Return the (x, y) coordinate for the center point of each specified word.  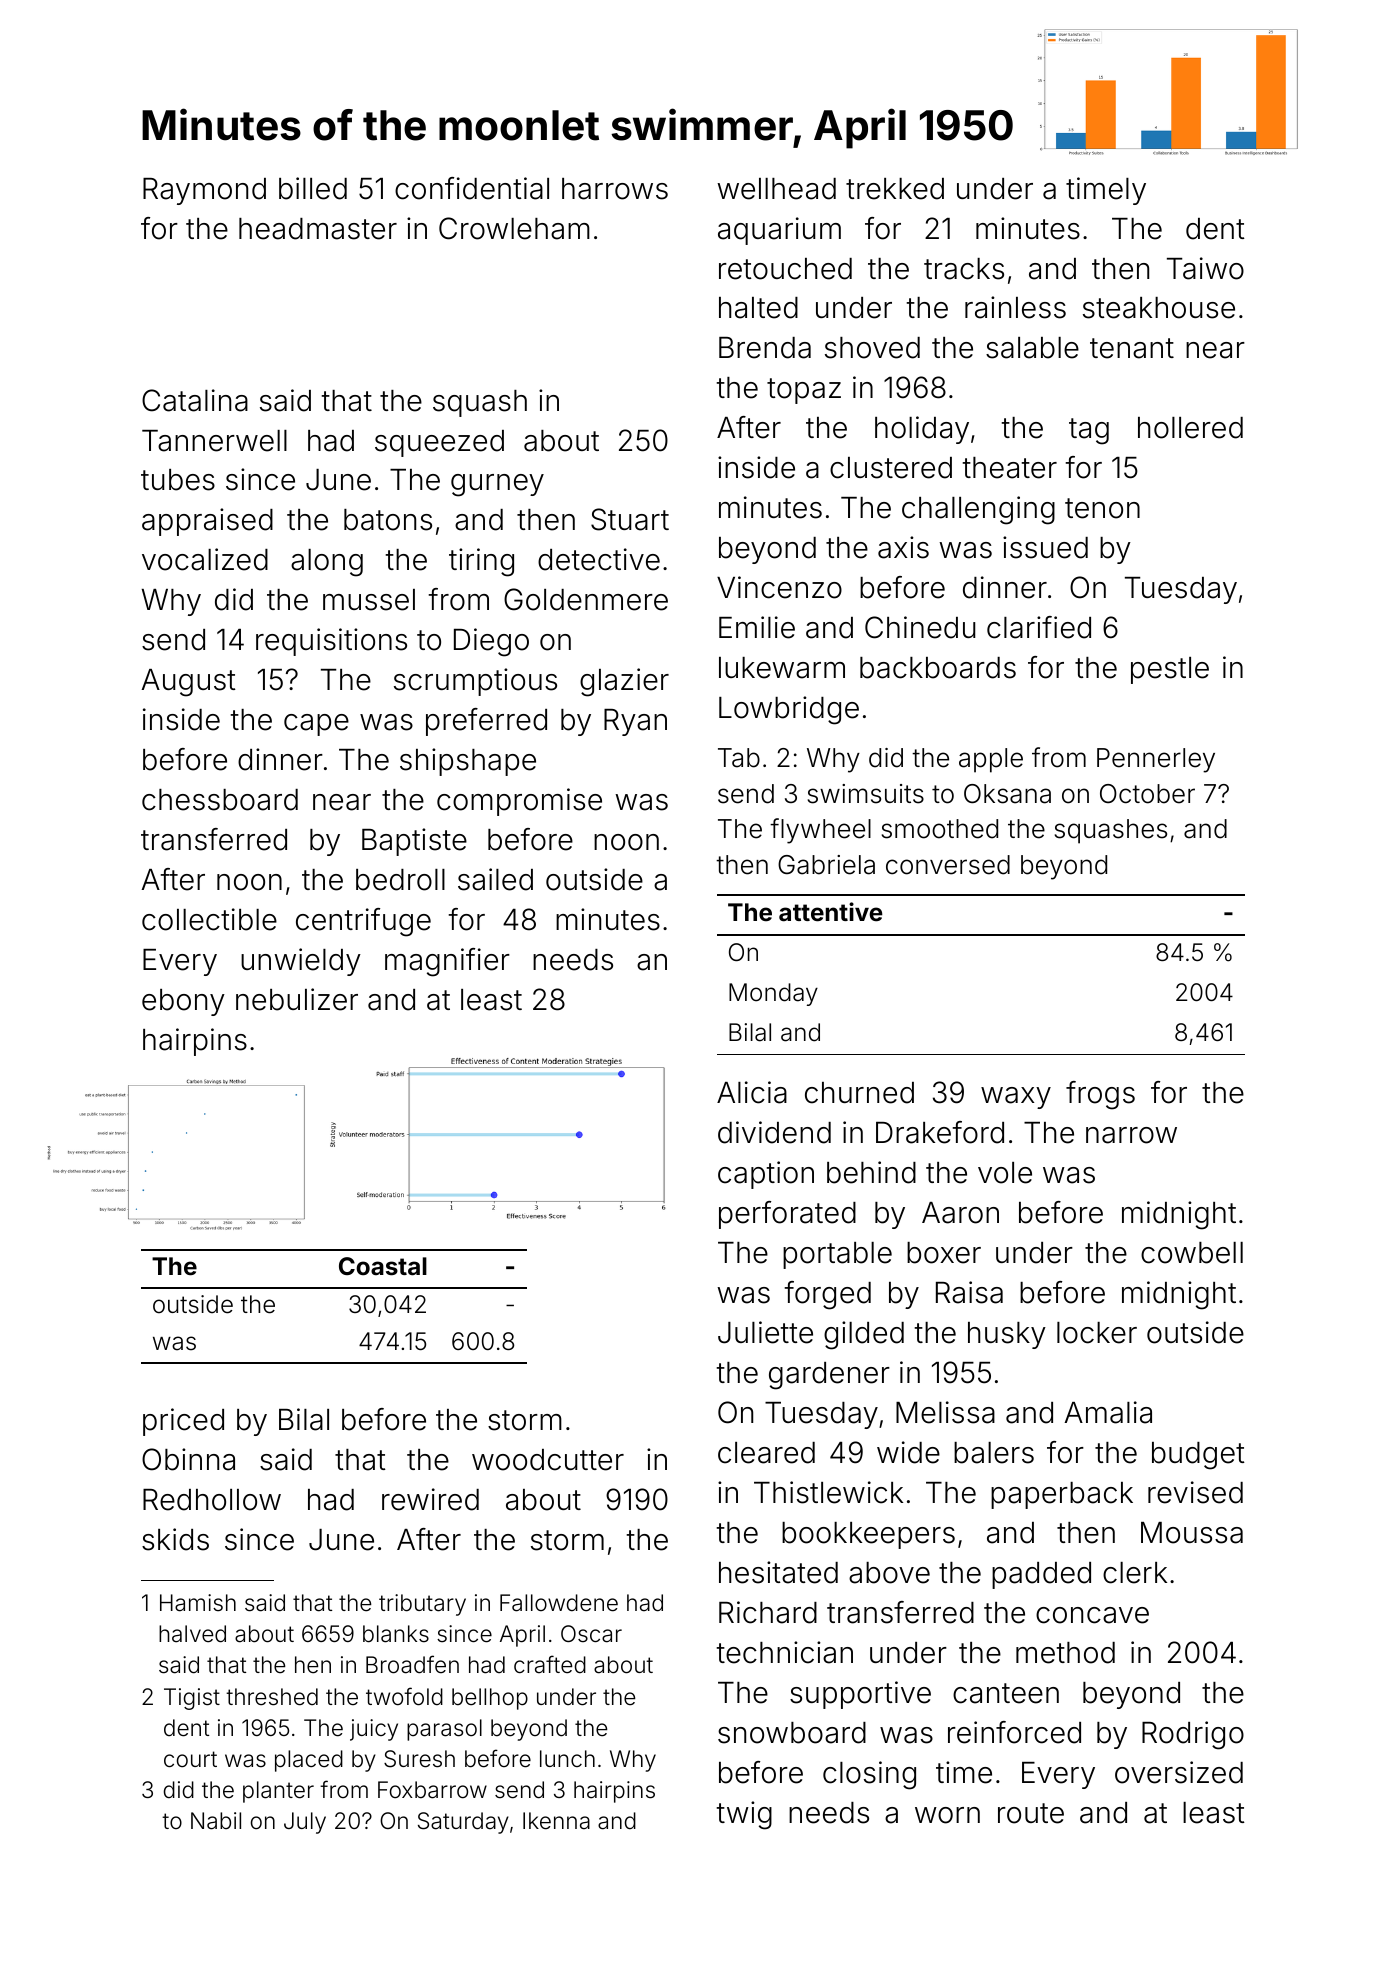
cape (316, 725)
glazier (624, 682)
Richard (768, 1612)
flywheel (820, 831)
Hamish (198, 1603)
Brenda (765, 348)
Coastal (383, 1266)
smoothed (940, 829)
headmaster (318, 229)
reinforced (1014, 1732)
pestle (1170, 670)
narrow (1131, 1135)
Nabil (216, 1821)
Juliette (765, 1332)
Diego (491, 642)
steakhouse (1159, 308)
